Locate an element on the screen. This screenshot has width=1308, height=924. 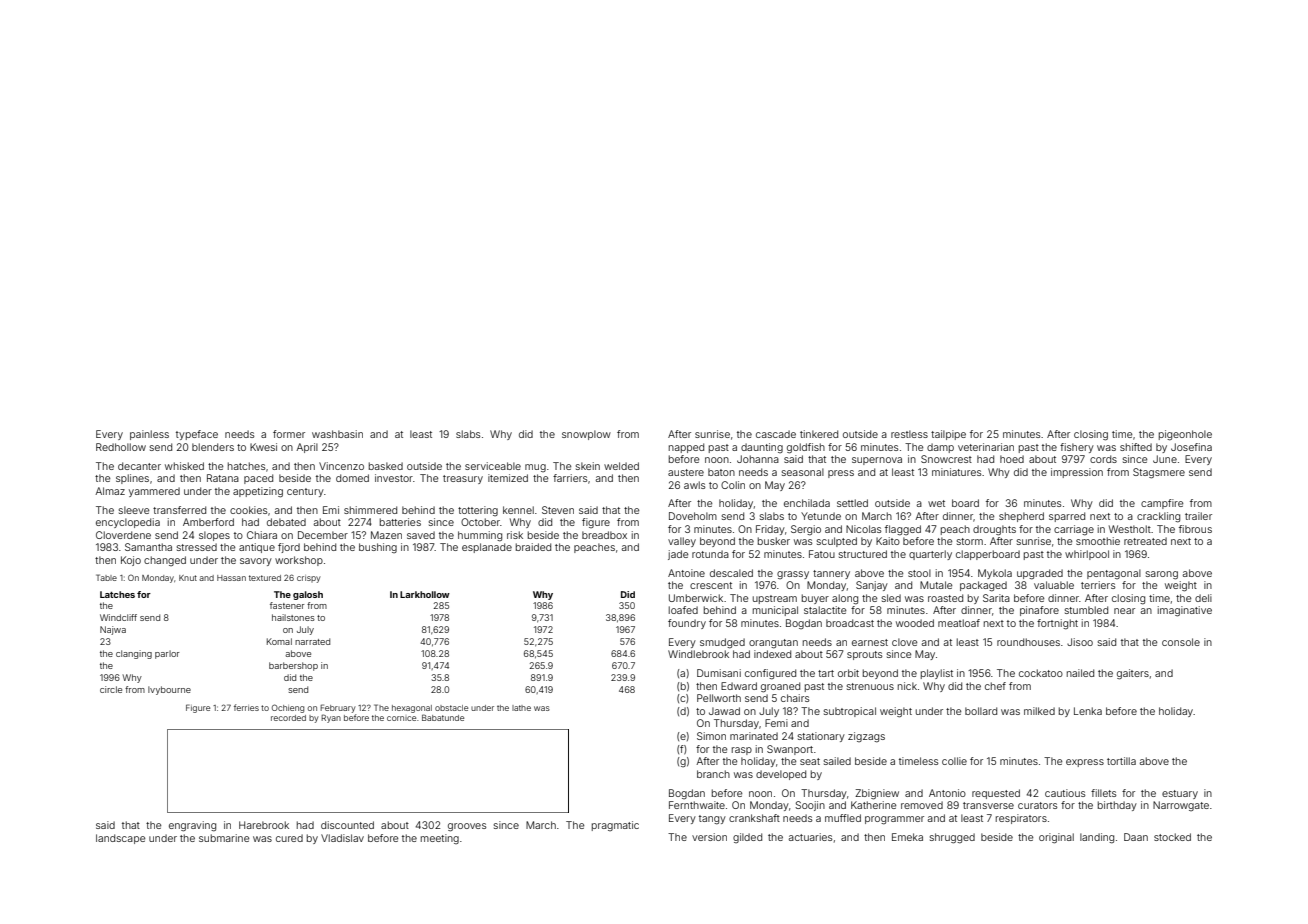
cornice is located at coordinates (401, 718).
